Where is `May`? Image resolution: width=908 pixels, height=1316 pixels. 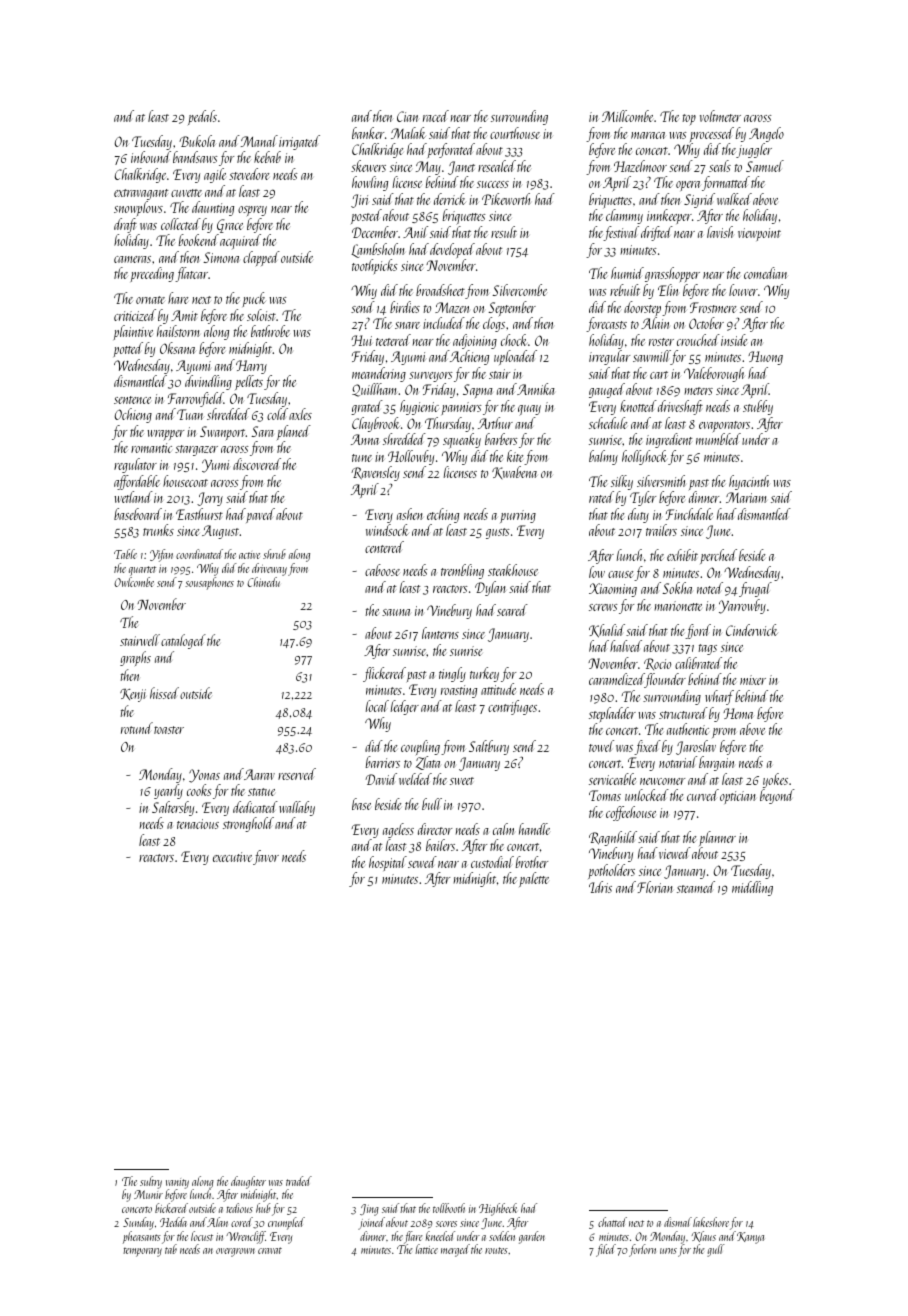 May is located at coordinates (428, 168).
